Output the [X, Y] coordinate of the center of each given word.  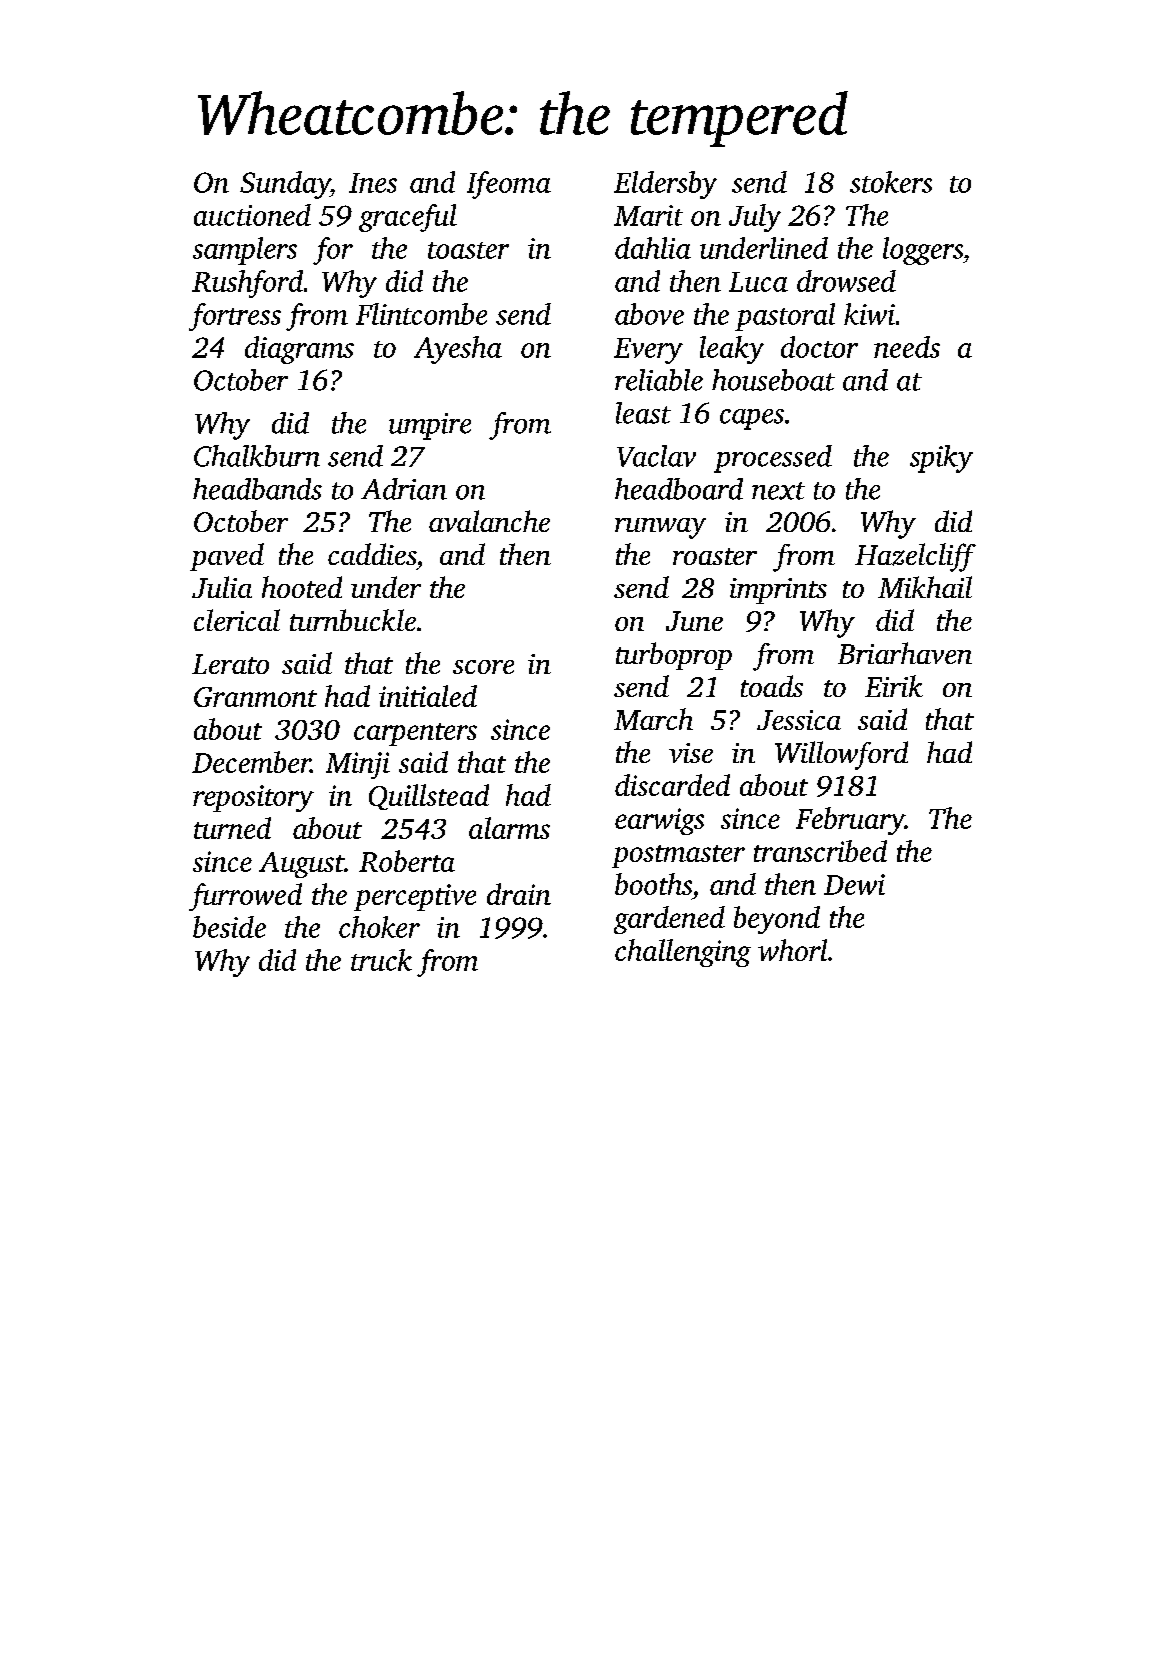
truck [381, 960]
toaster [468, 250]
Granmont [255, 697]
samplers [245, 251]
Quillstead [429, 797]
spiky [941, 459]
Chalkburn [257, 456]
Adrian [404, 489]
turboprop [674, 656]
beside [229, 927]
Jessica [799, 720]
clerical [237, 620]
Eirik [894, 686]
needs [907, 347]
